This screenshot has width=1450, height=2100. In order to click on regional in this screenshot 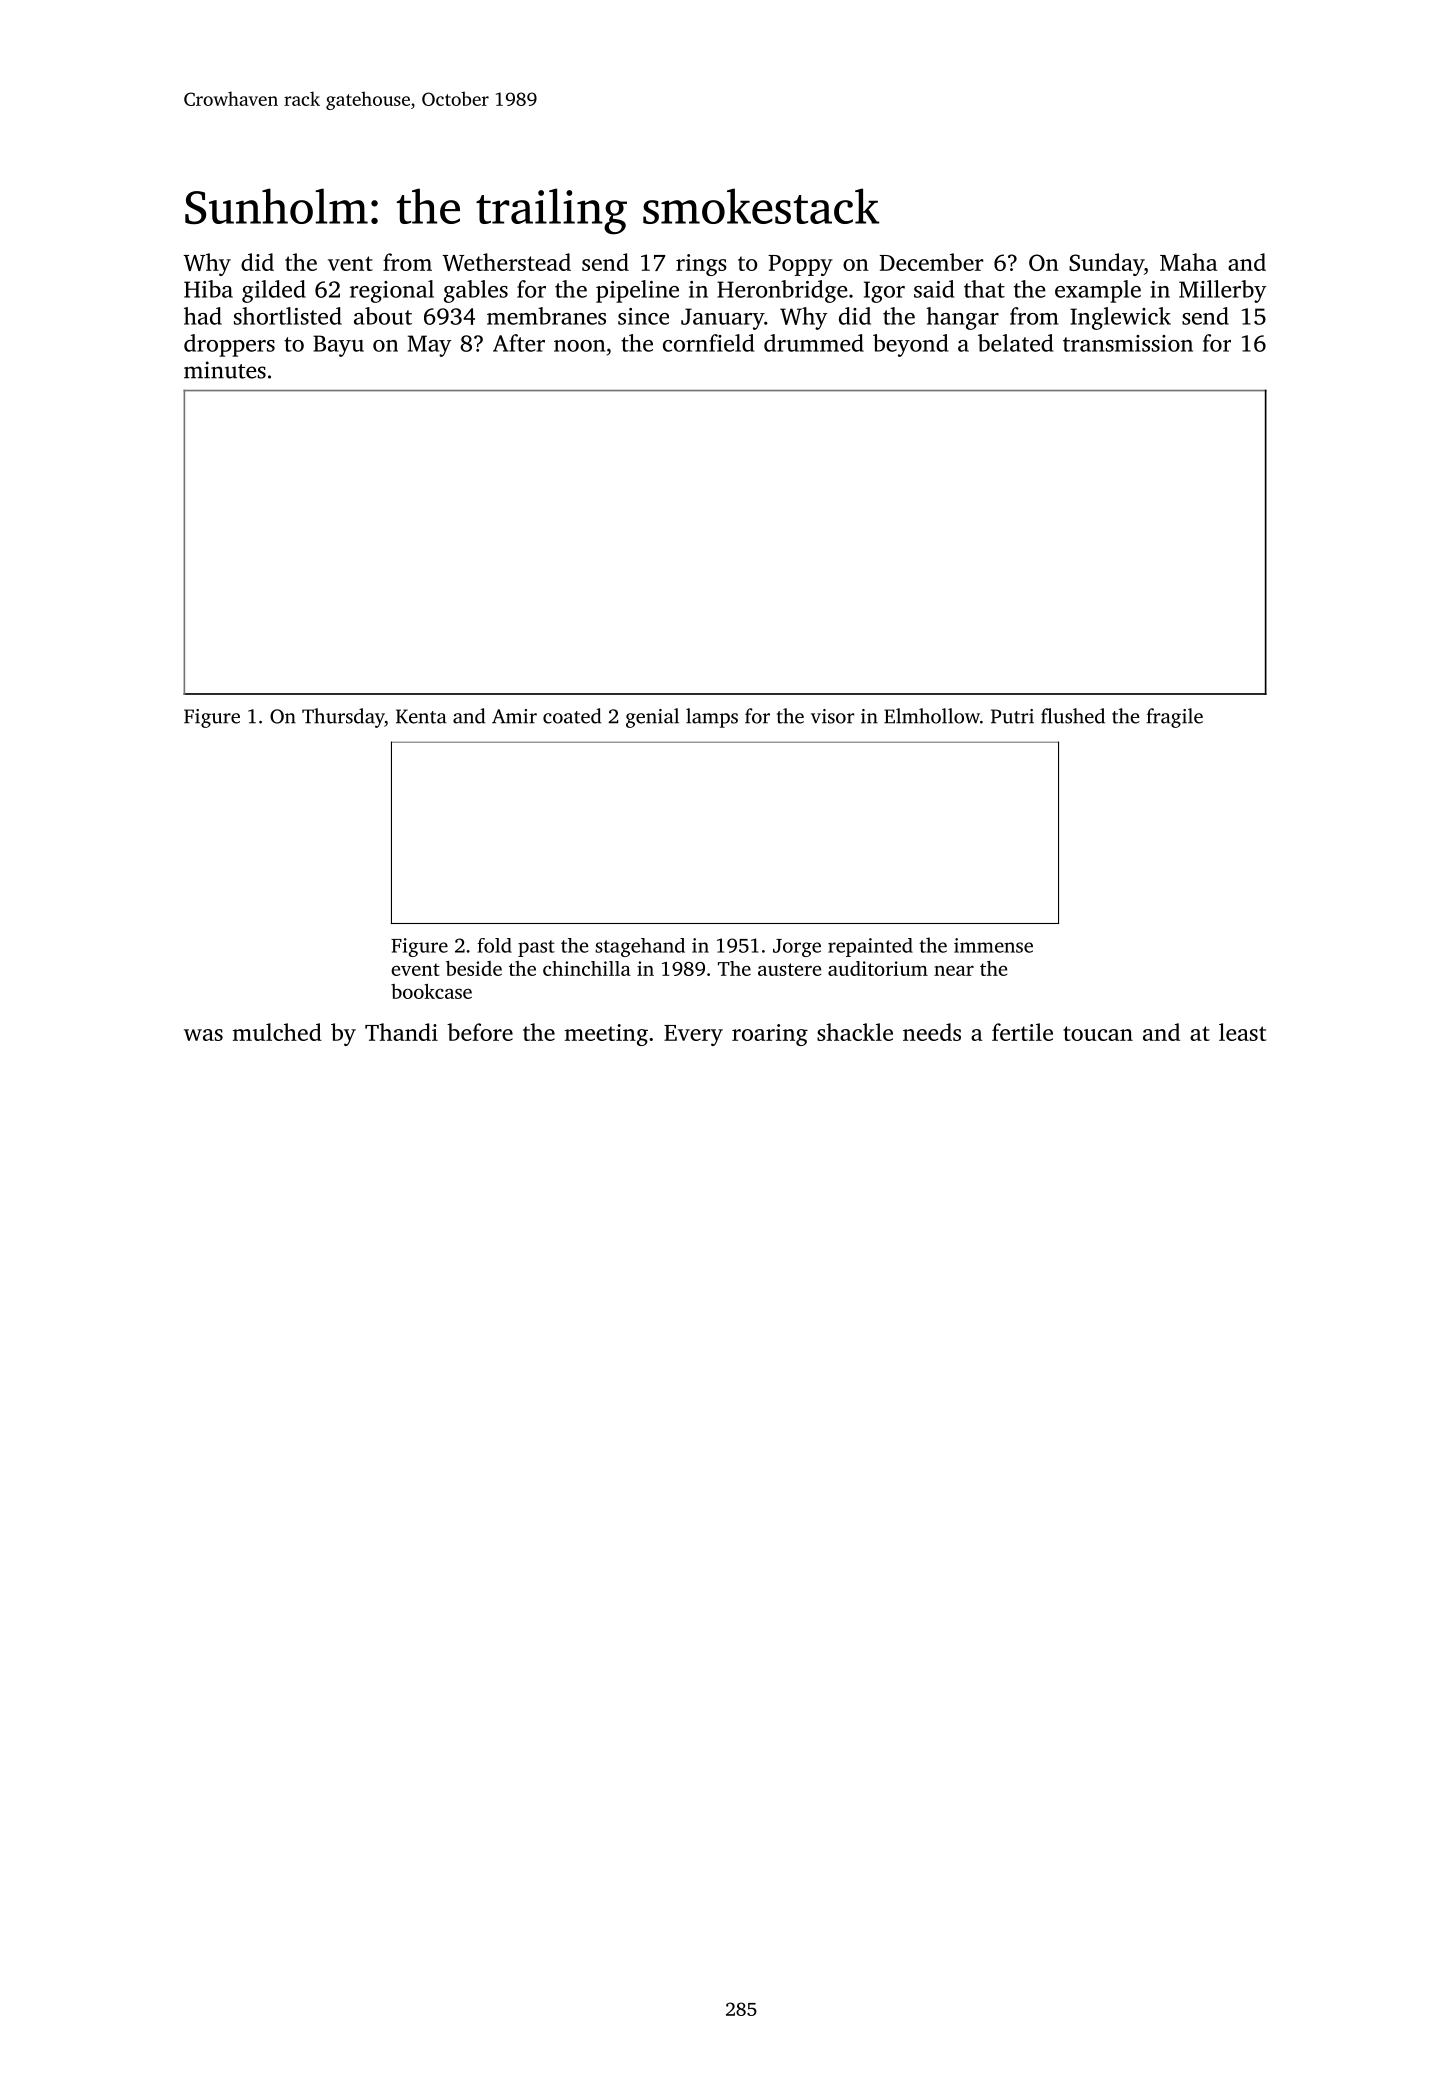, I will do `click(392, 291)`.
